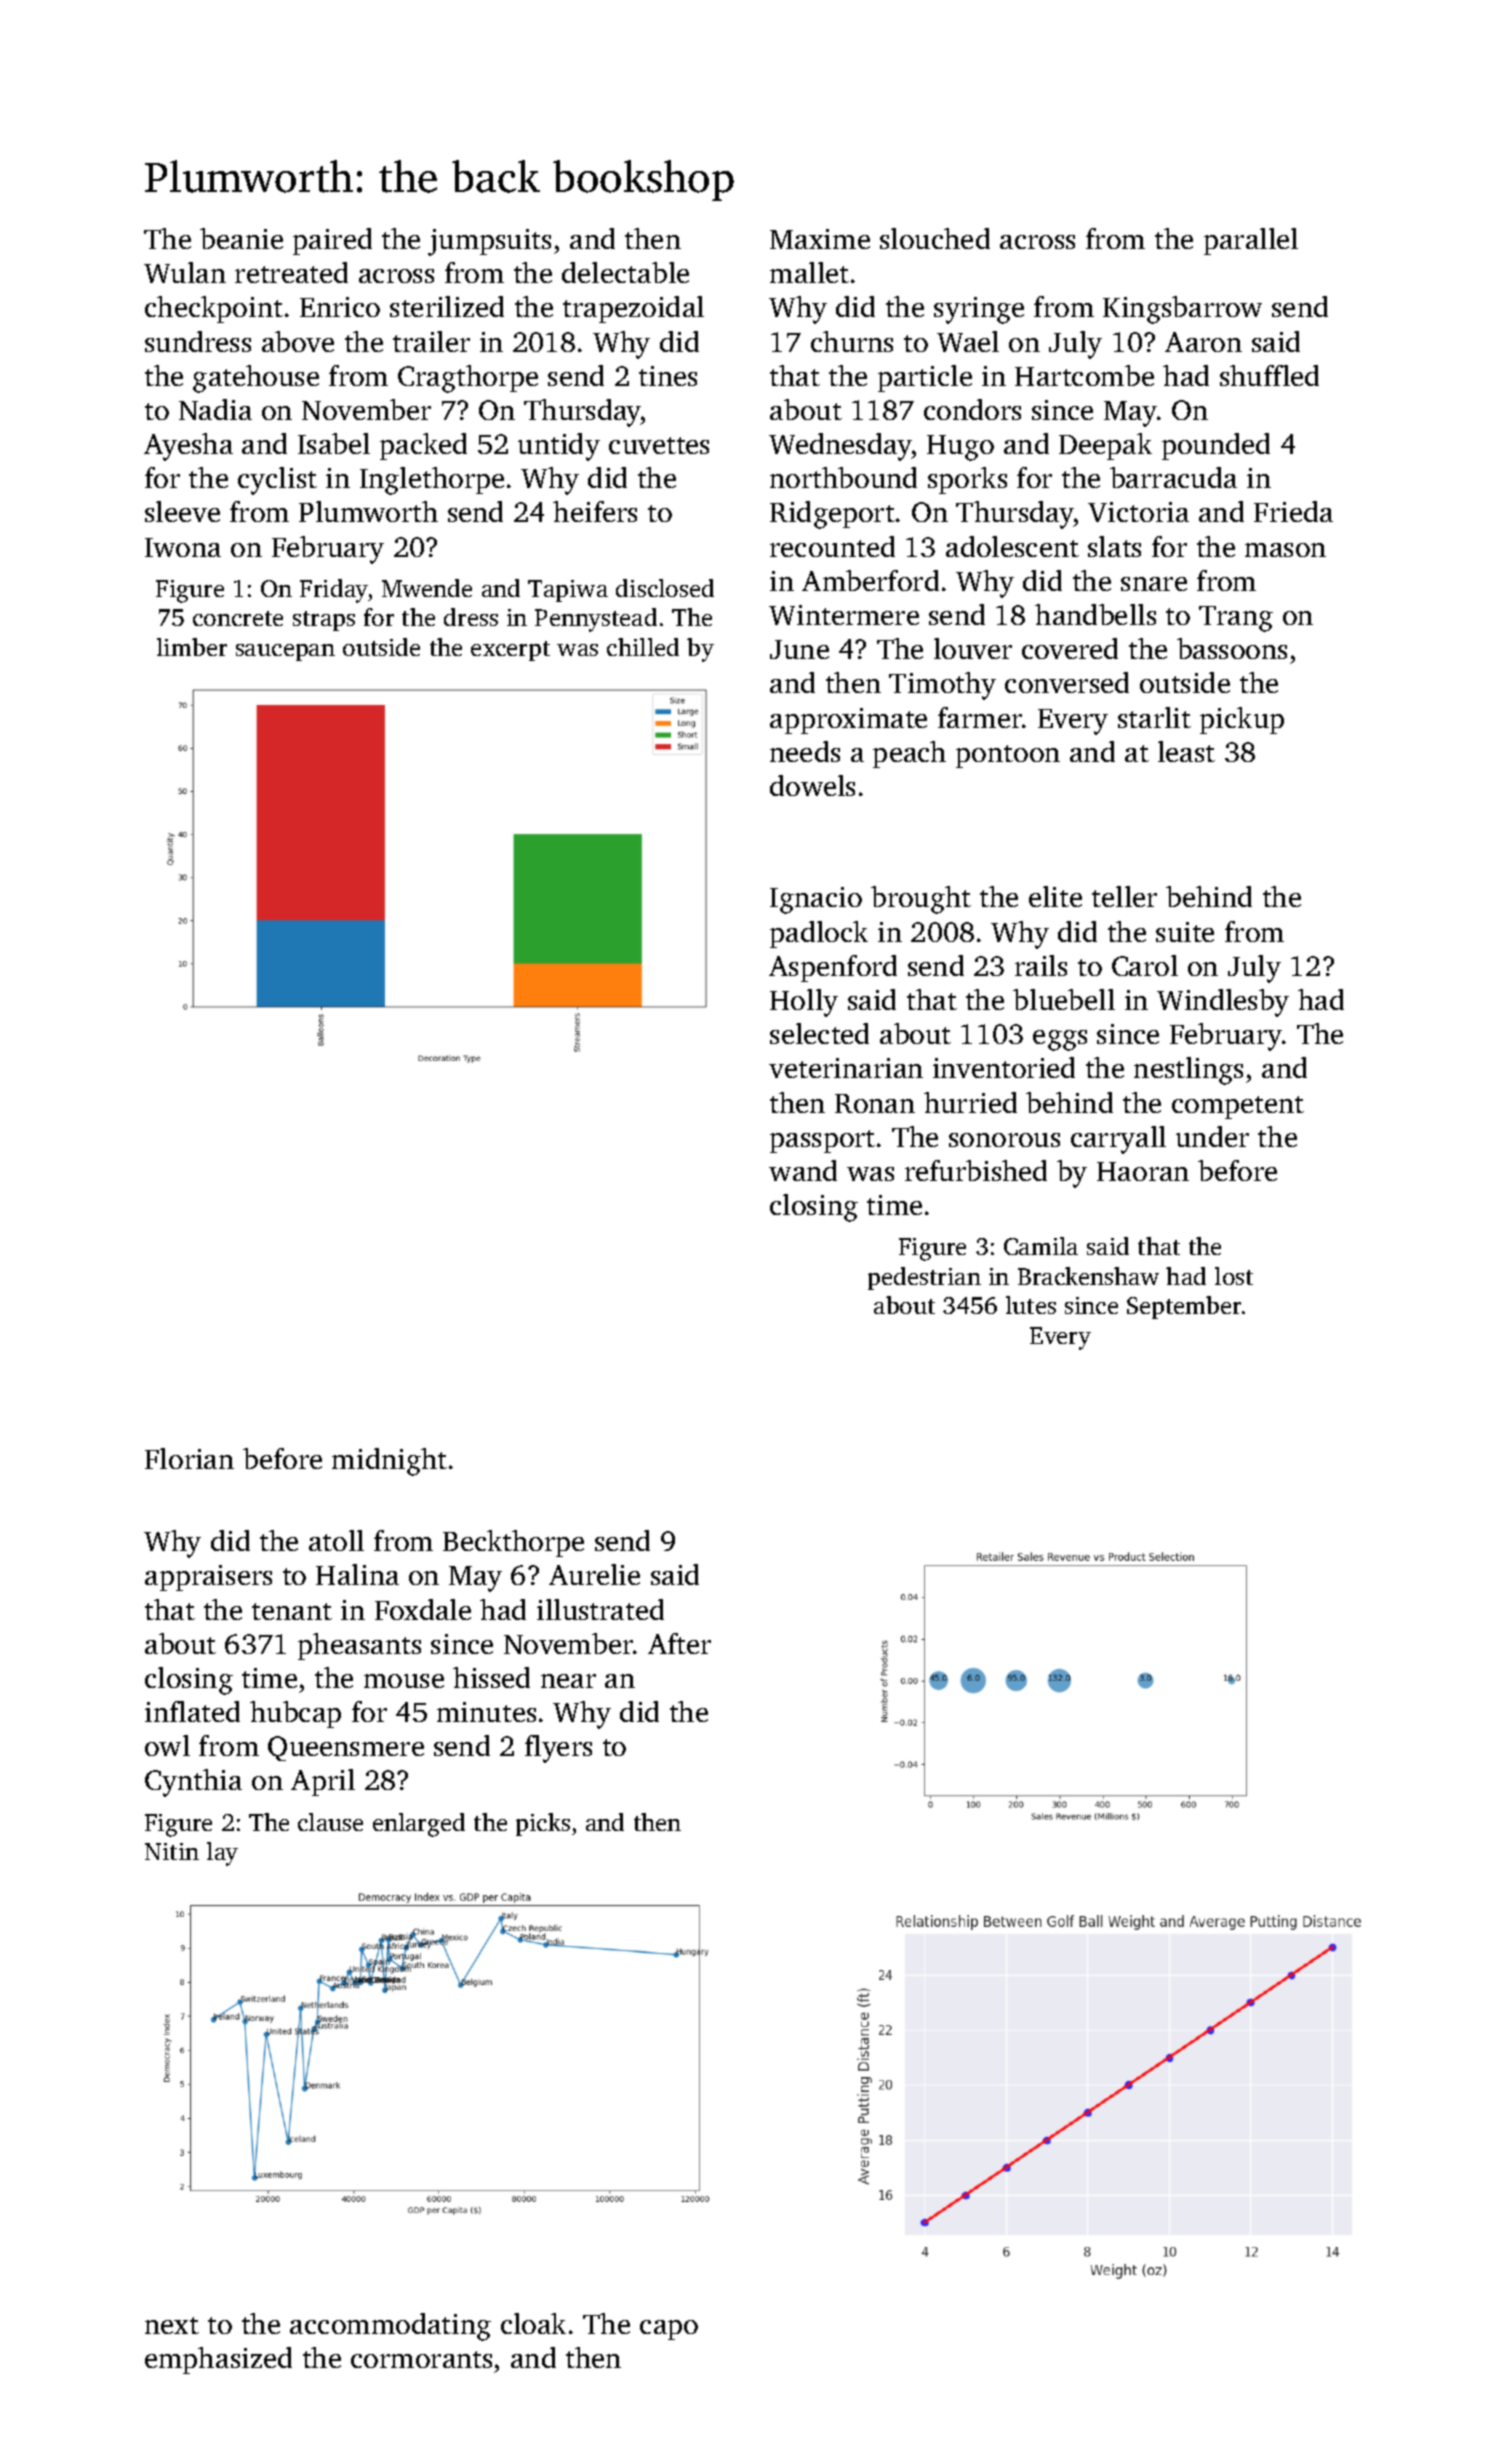 This document has width=1496, height=2464. What do you see at coordinates (330, 1822) in the document?
I see `clause` at bounding box center [330, 1822].
